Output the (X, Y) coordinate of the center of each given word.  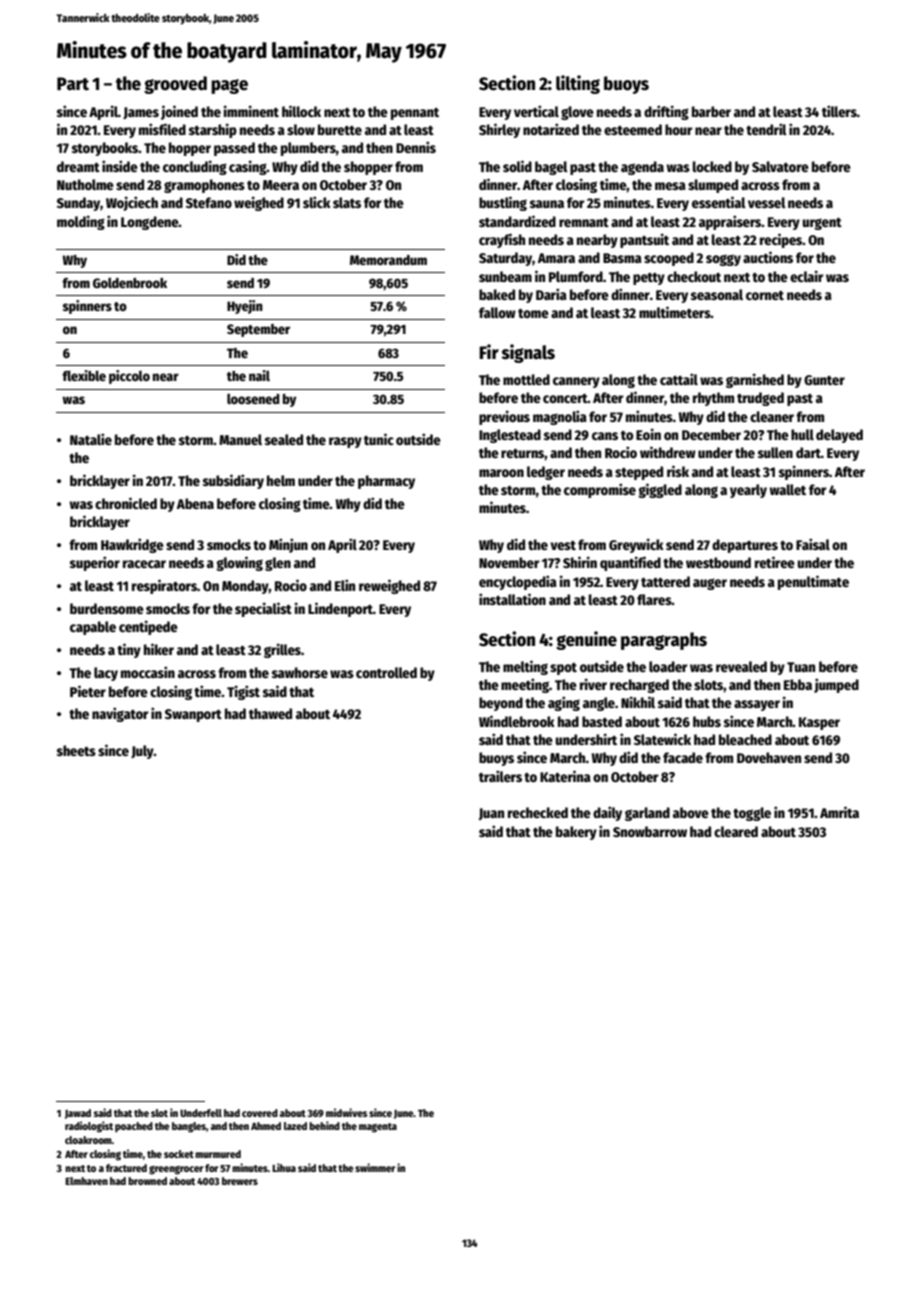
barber (711, 111)
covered (260, 1113)
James (141, 113)
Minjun (288, 545)
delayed (839, 436)
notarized (551, 129)
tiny (129, 650)
